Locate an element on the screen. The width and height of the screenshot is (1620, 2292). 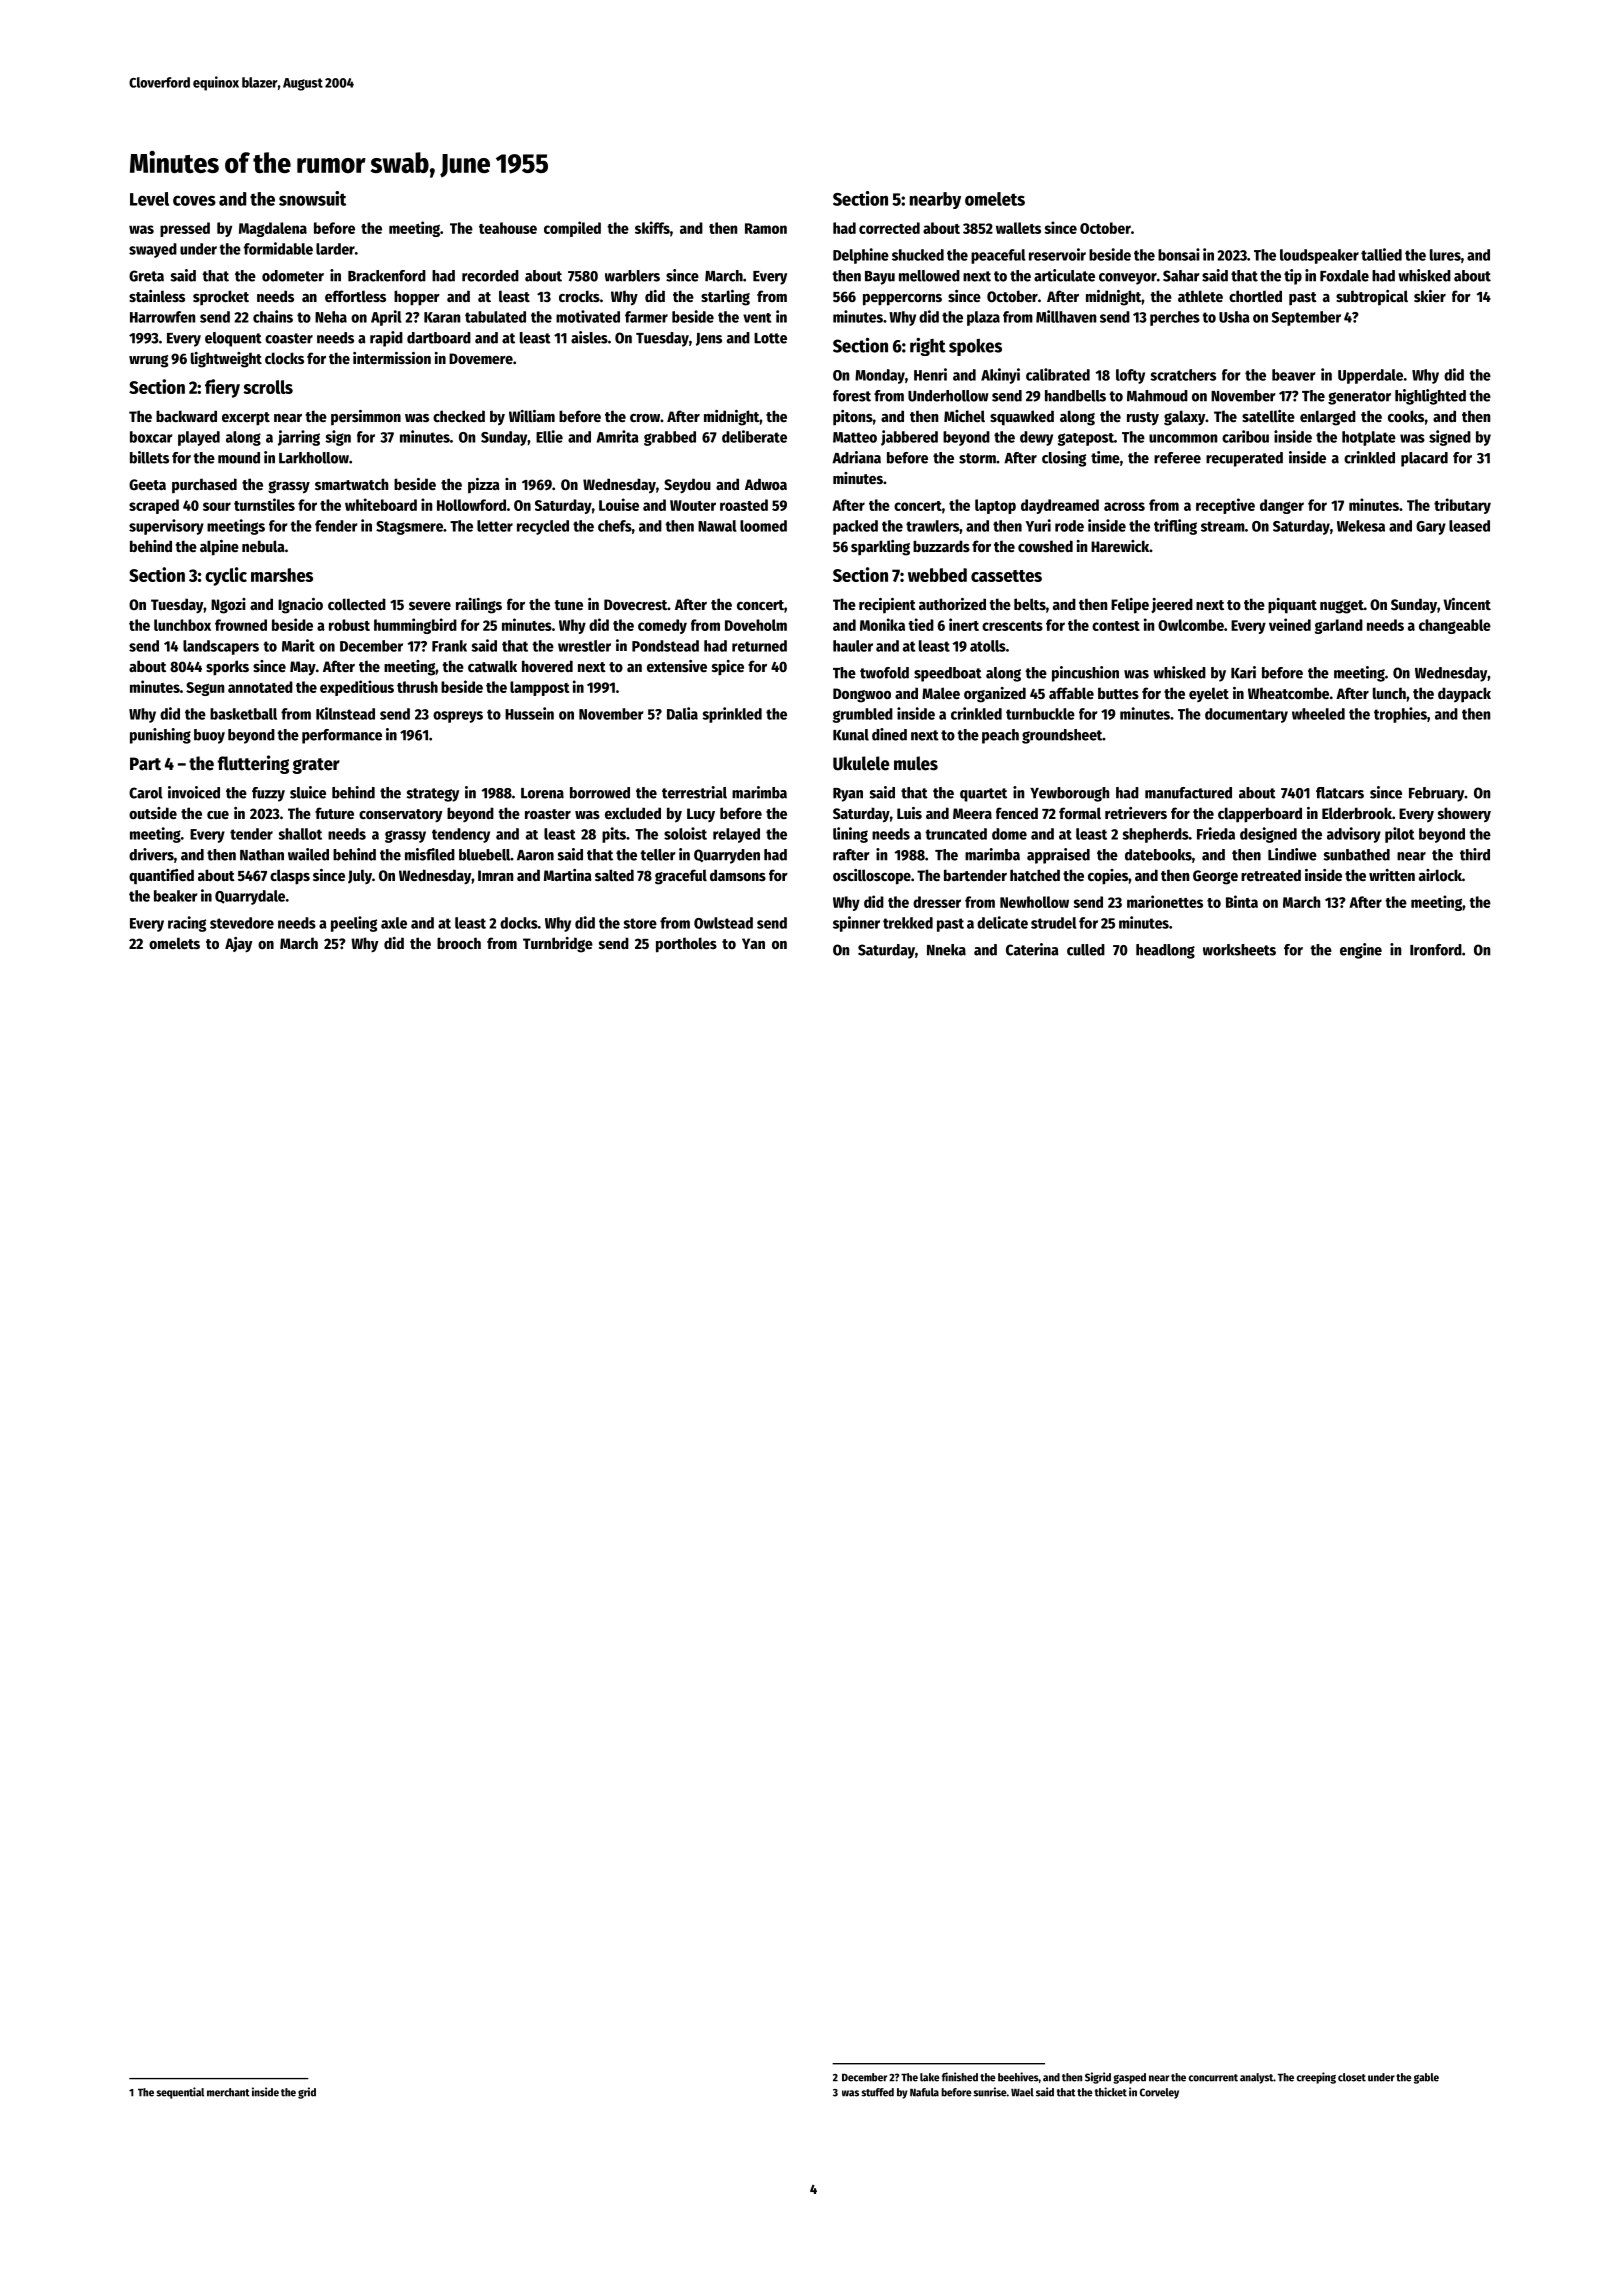
merchant is located at coordinates (228, 2092).
